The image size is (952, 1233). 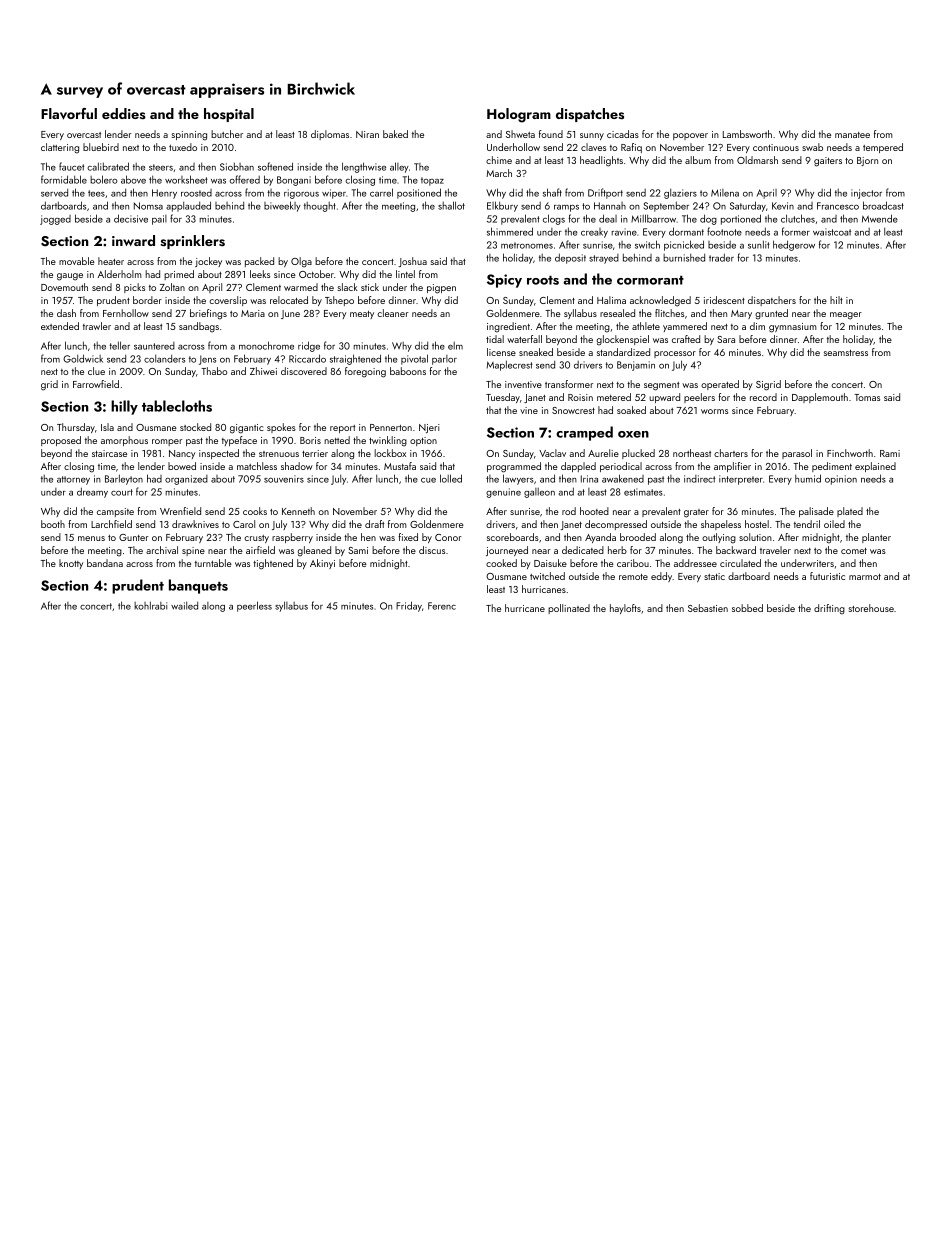 I want to click on pollinated, so click(x=569, y=609).
